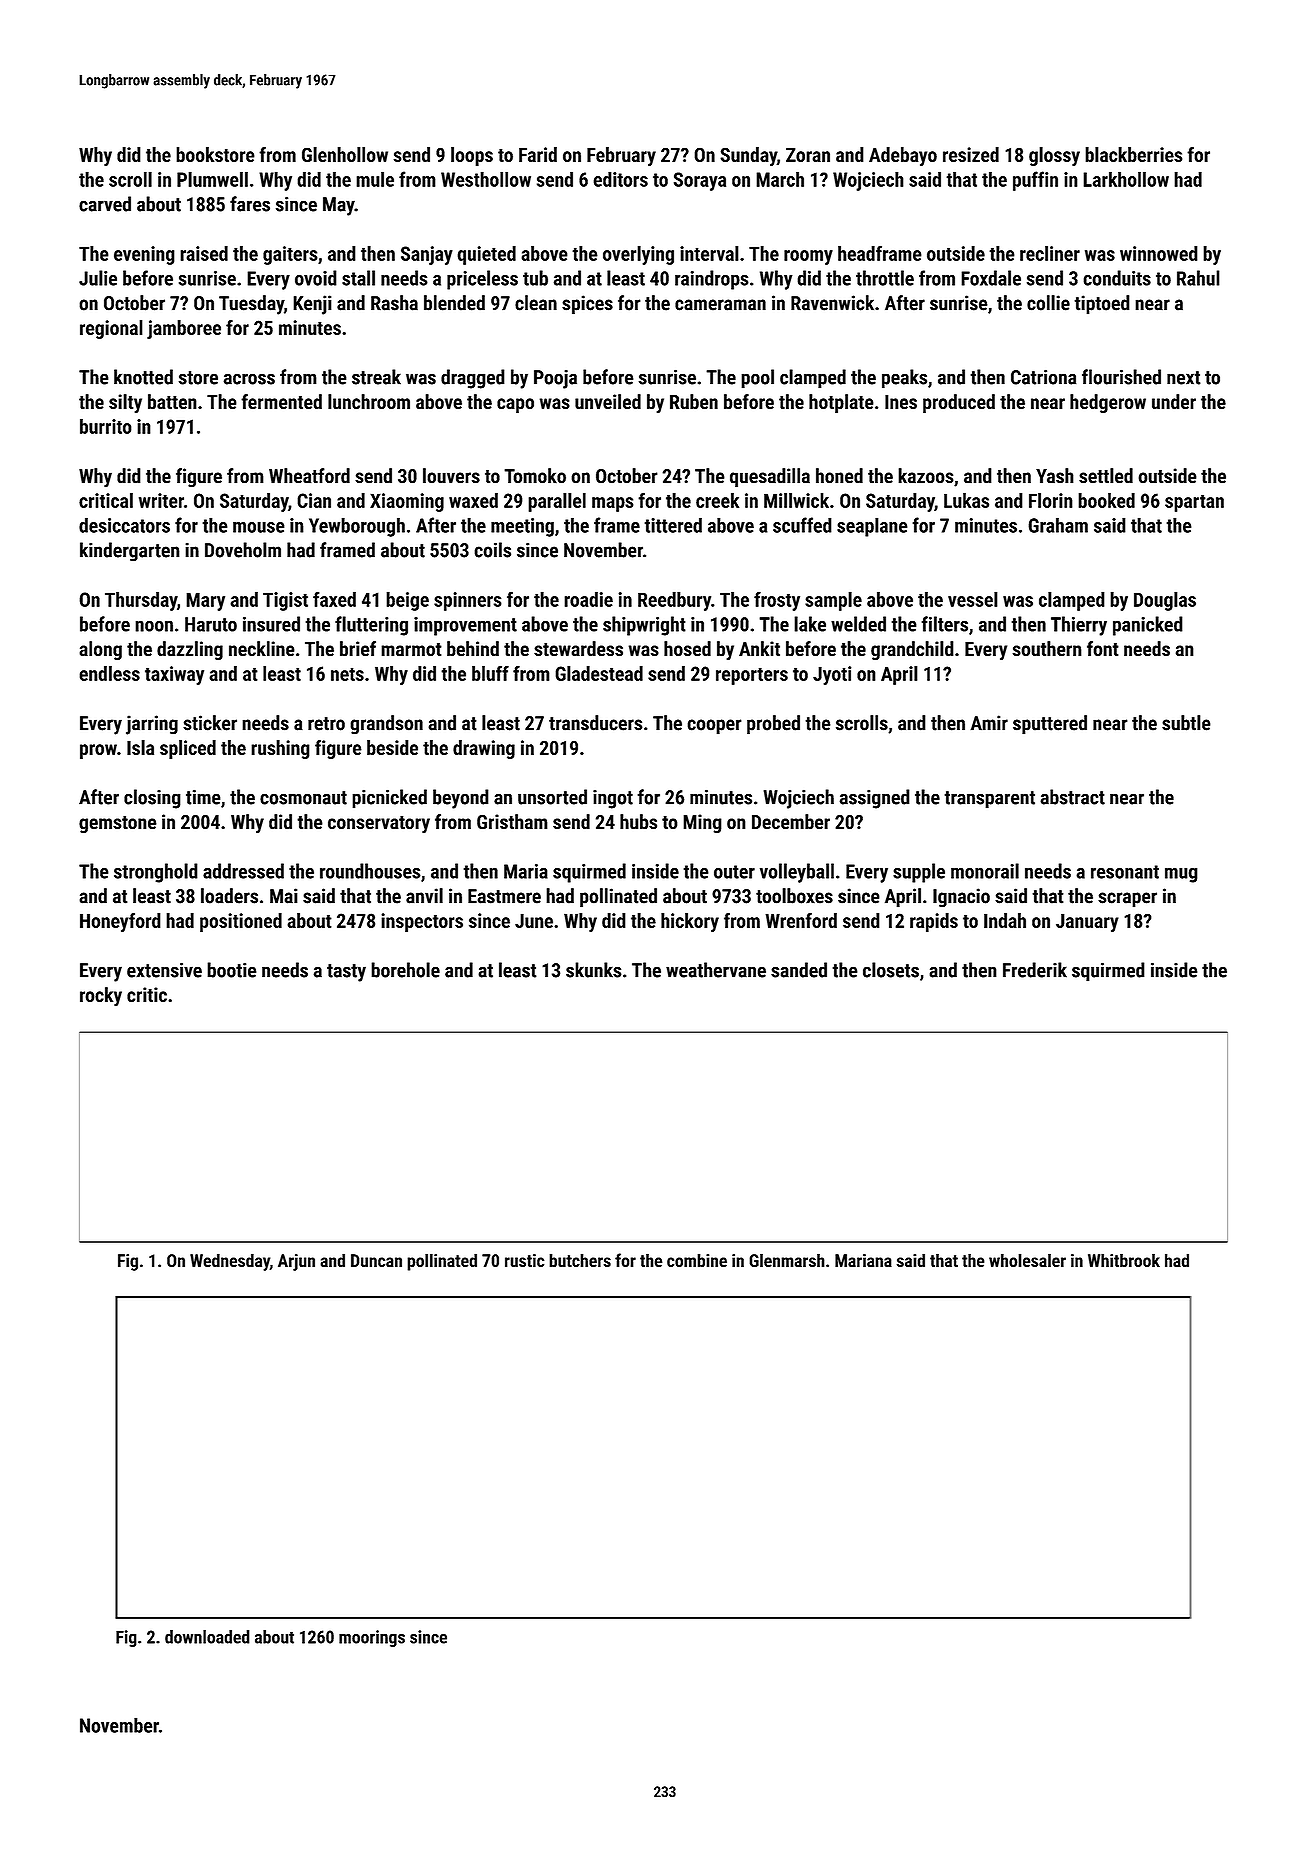  Describe the element at coordinates (700, 181) in the screenshot. I see `Soraya` at that location.
